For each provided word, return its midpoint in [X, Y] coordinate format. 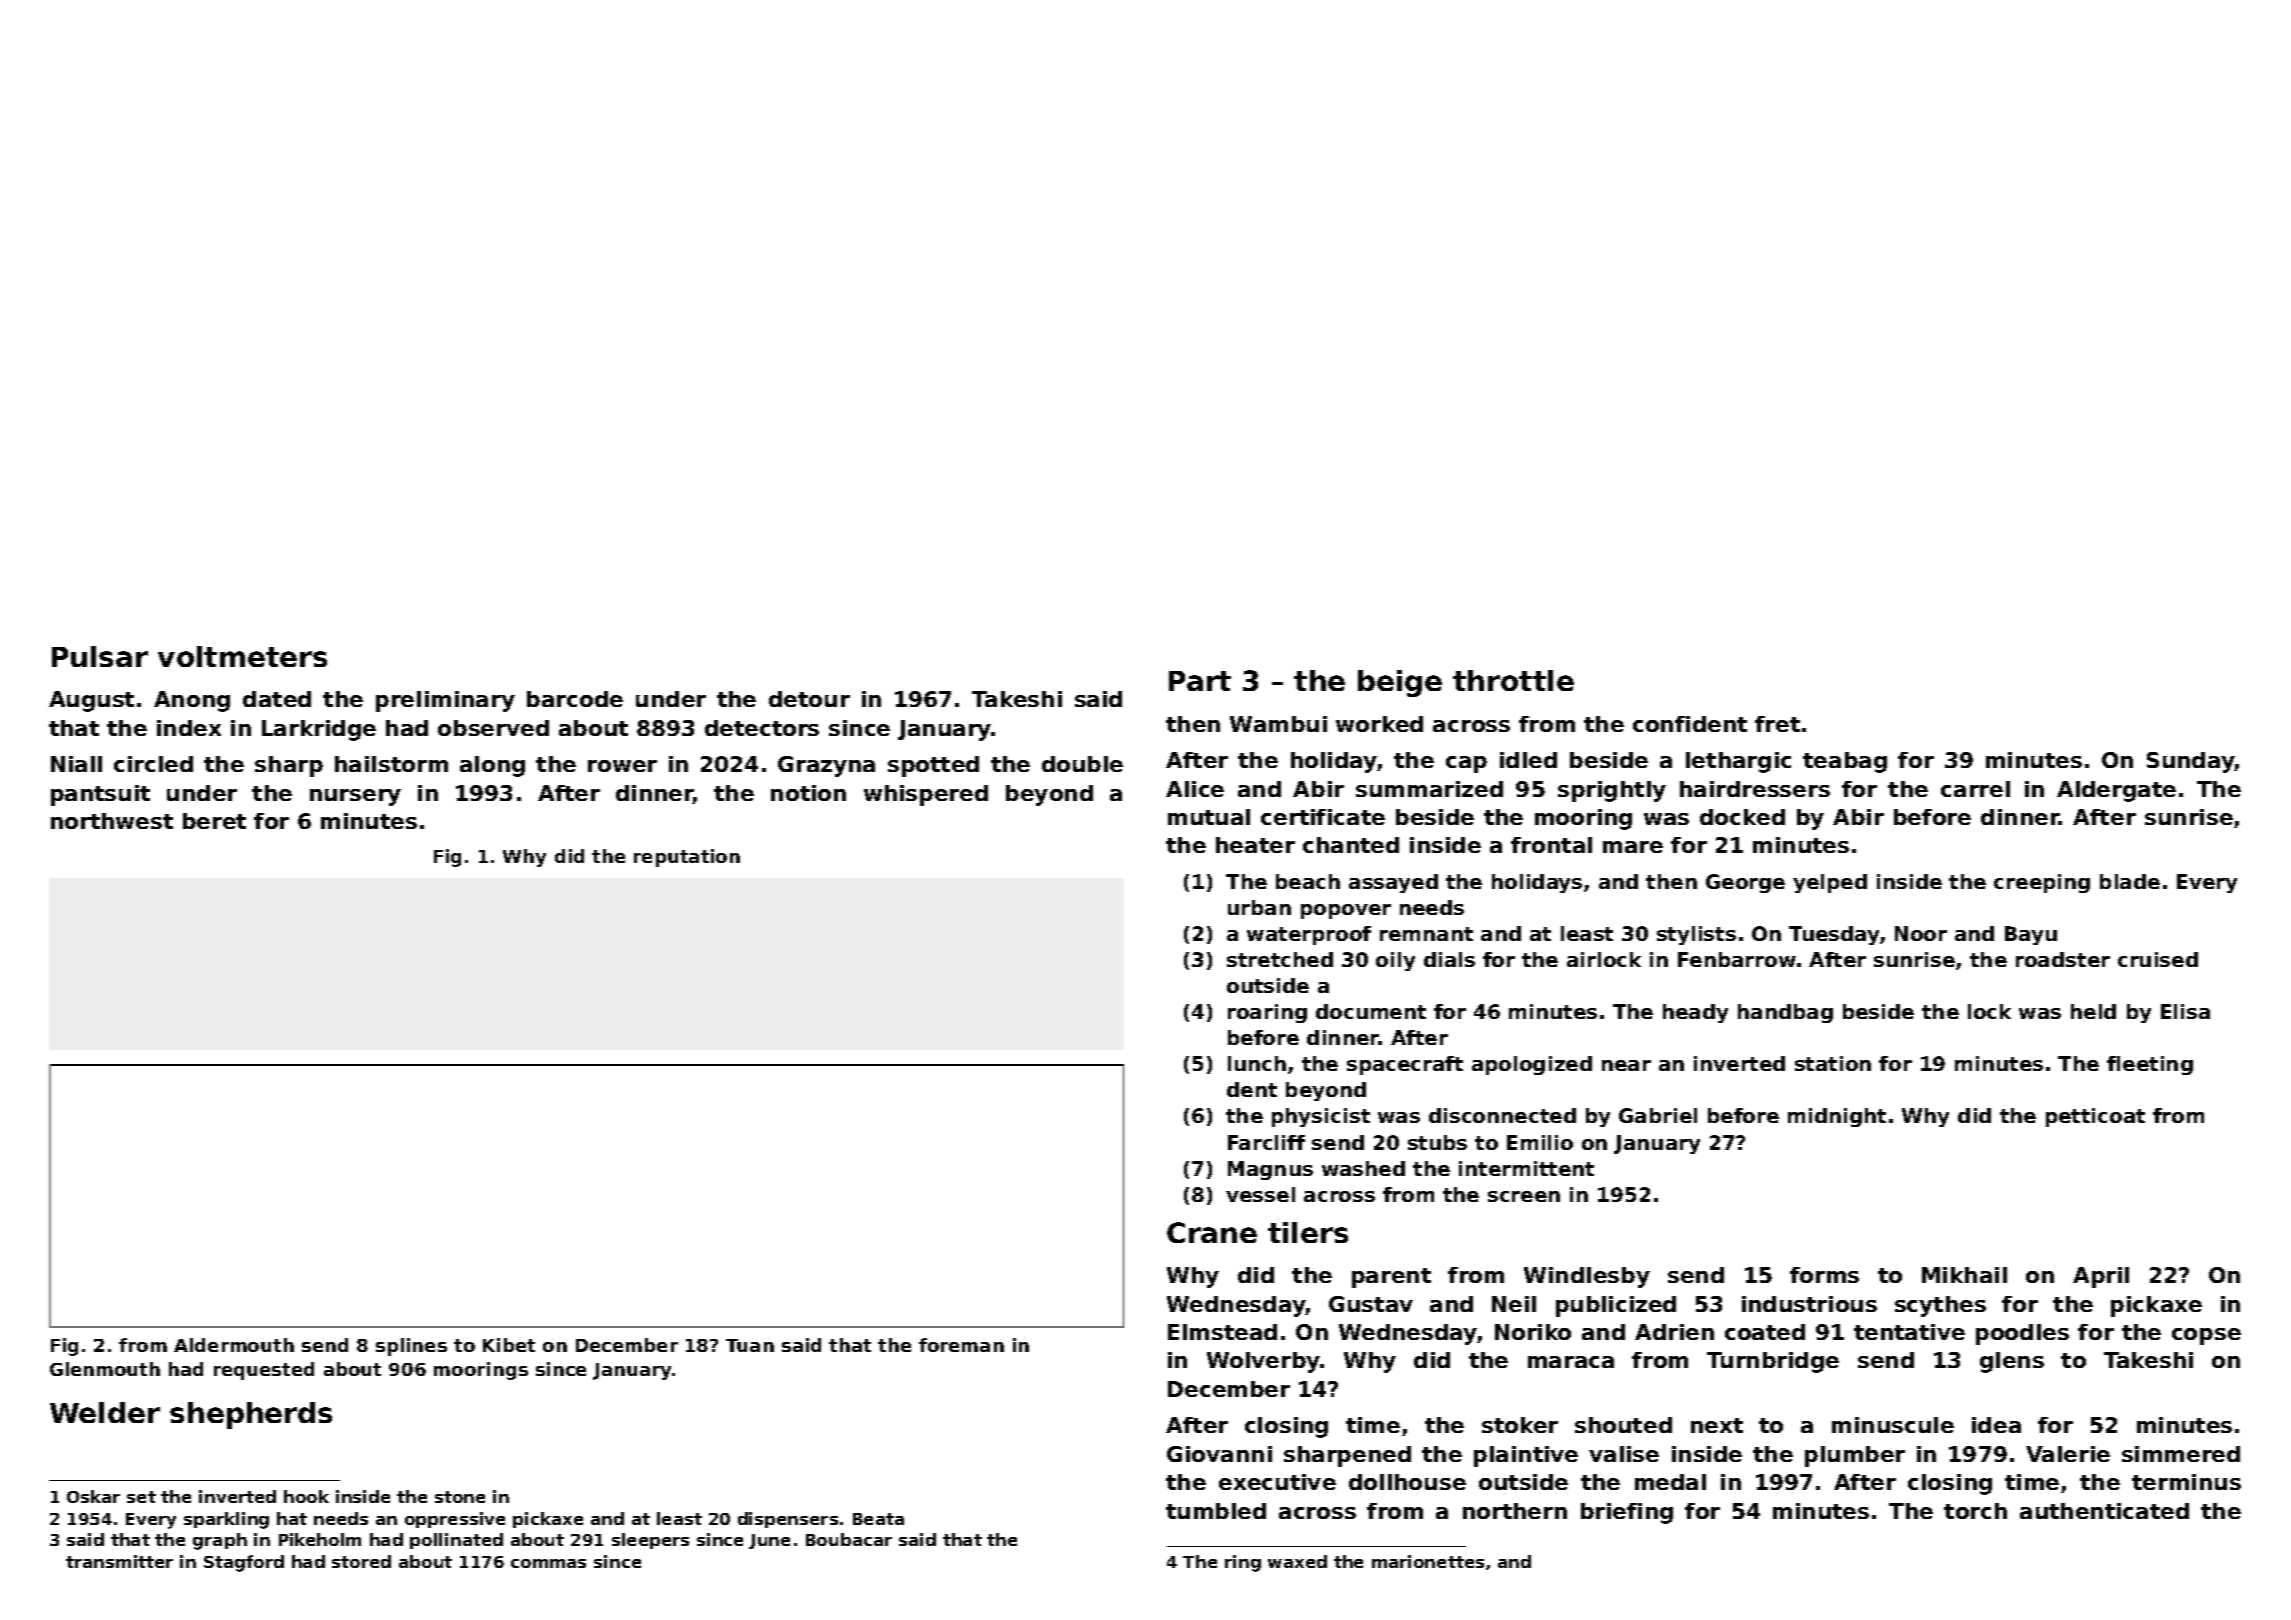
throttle [1513, 680]
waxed [1297, 1561]
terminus [2186, 1482]
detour [809, 699]
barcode [575, 699]
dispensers [788, 1520]
